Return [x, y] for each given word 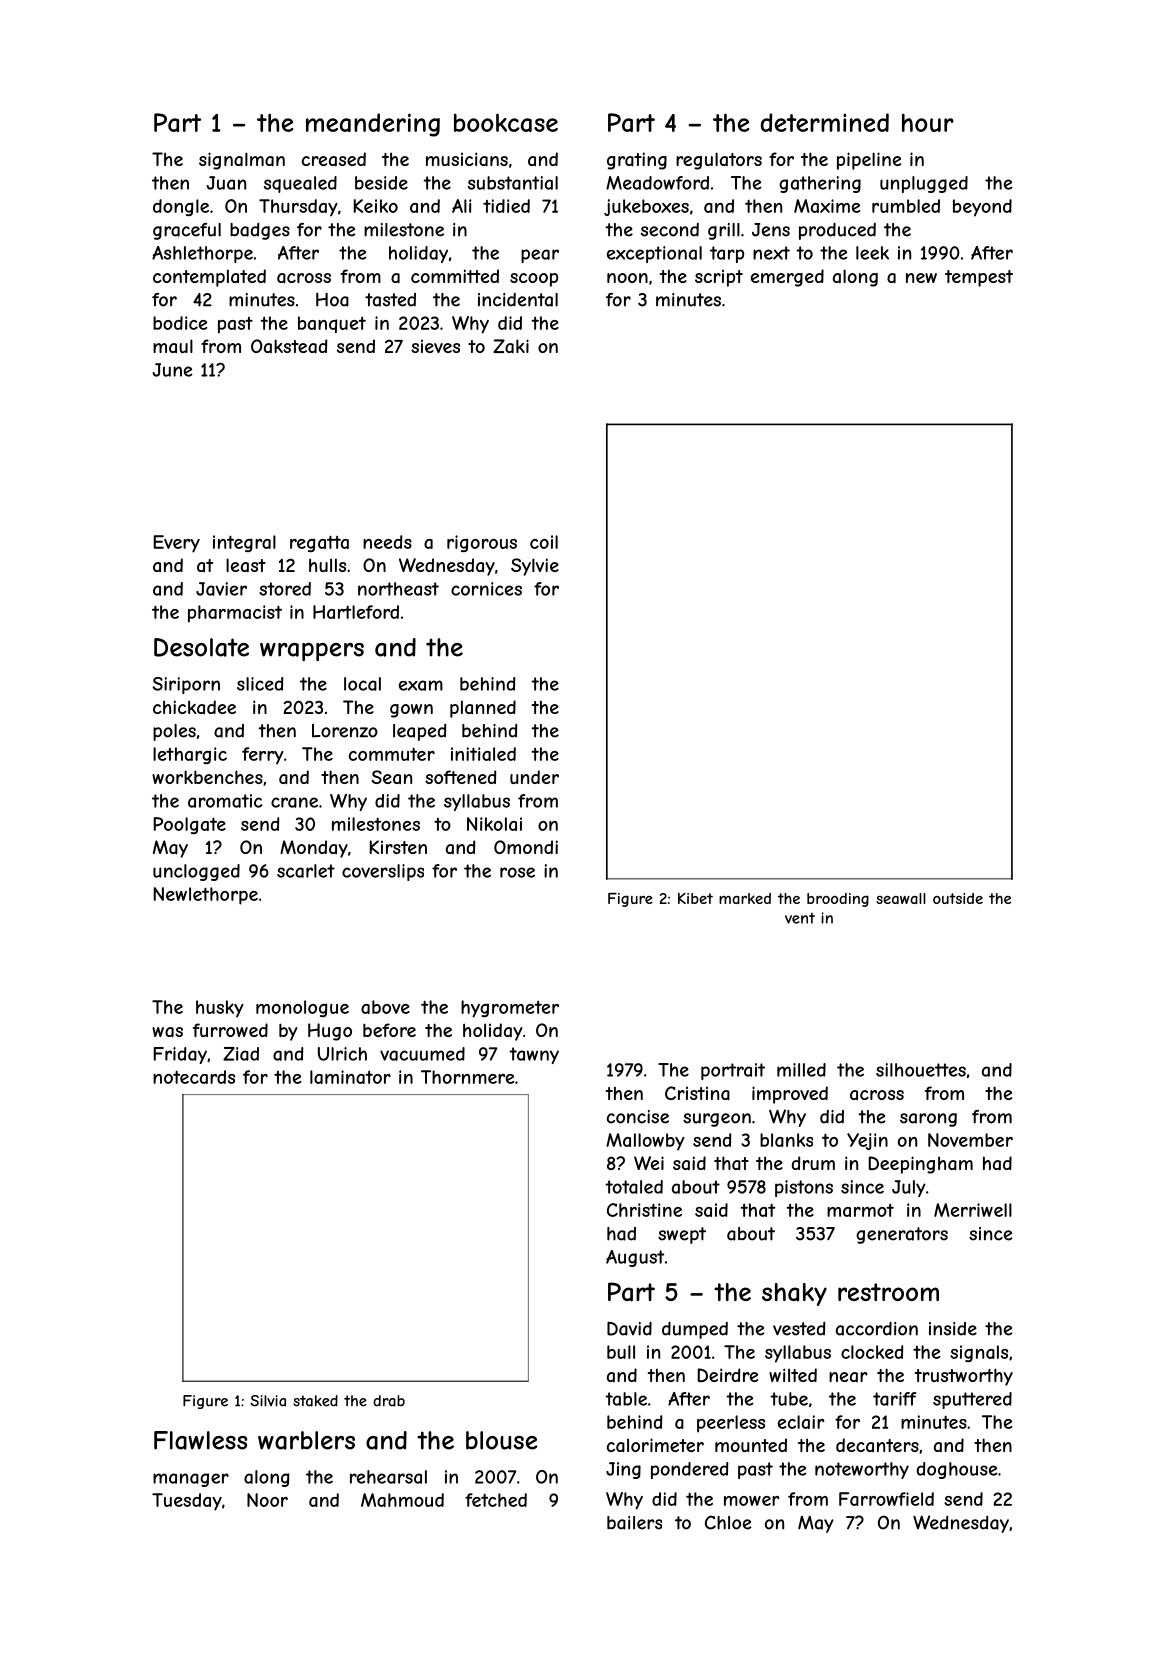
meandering [373, 125]
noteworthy [862, 1470]
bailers [634, 1523]
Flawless [200, 1440]
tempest [979, 278]
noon [627, 278]
